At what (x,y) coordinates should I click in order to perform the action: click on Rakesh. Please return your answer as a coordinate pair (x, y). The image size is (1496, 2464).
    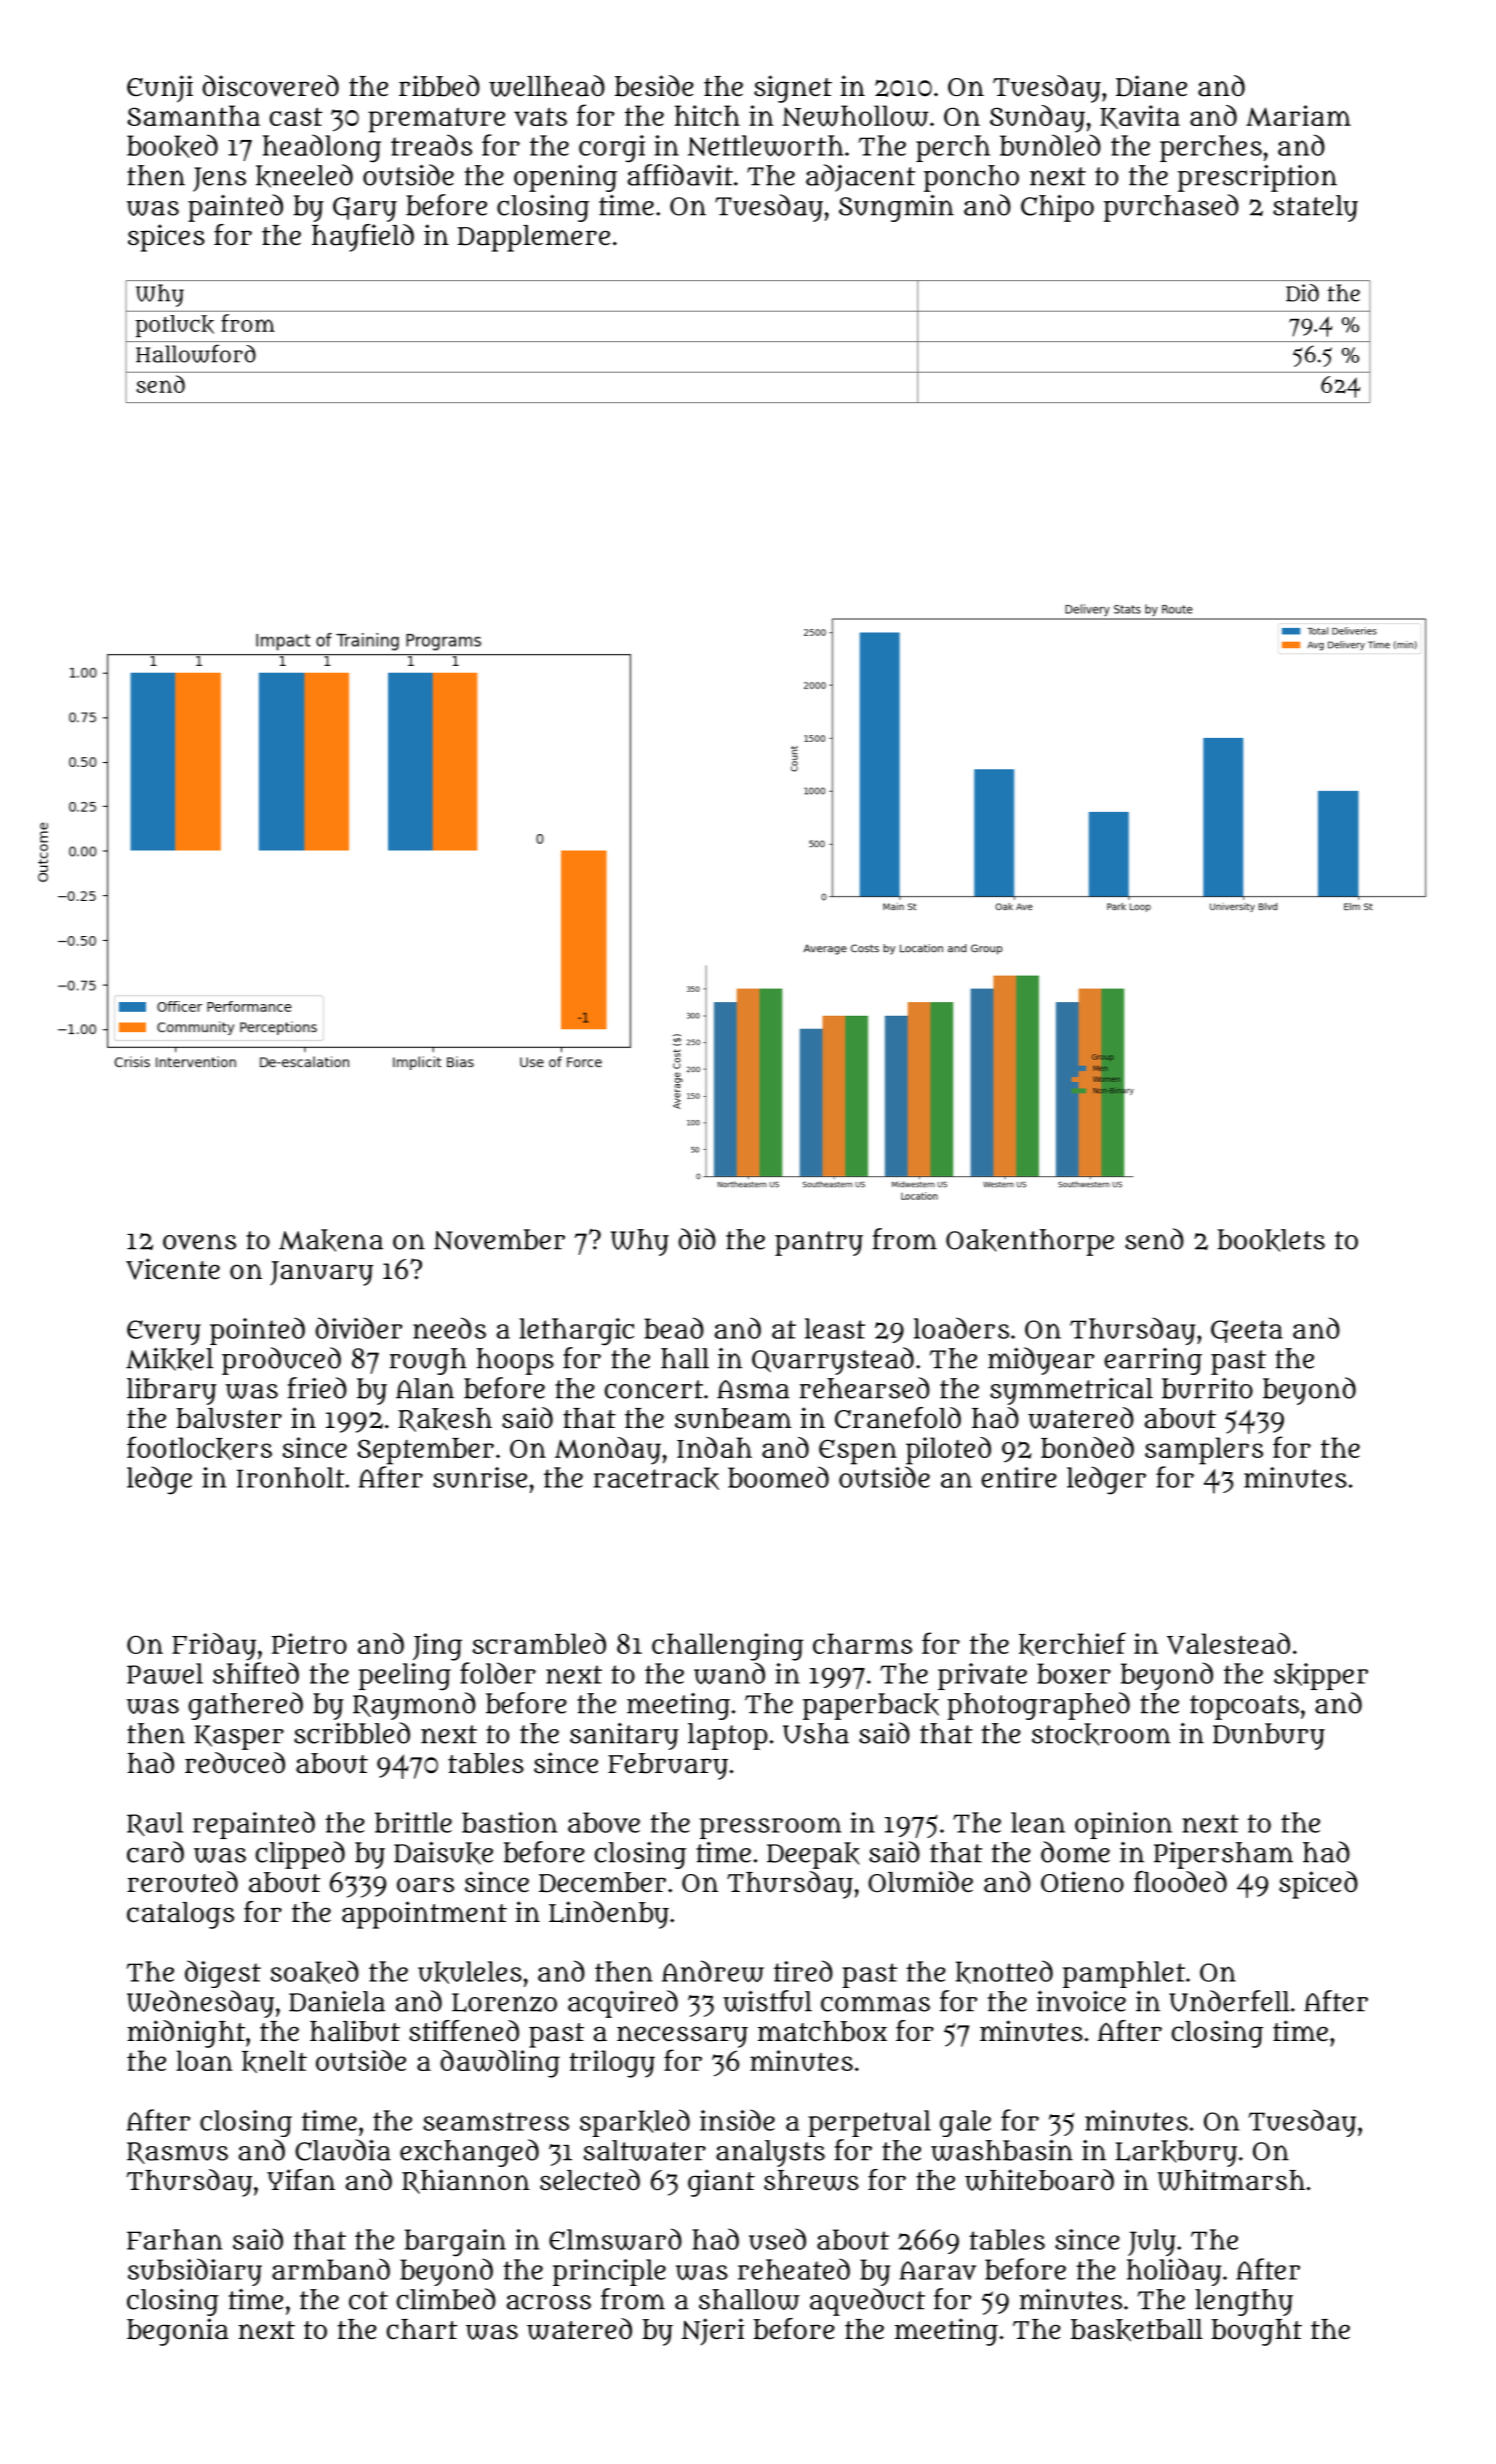
    Looking at the image, I should click on (445, 1420).
